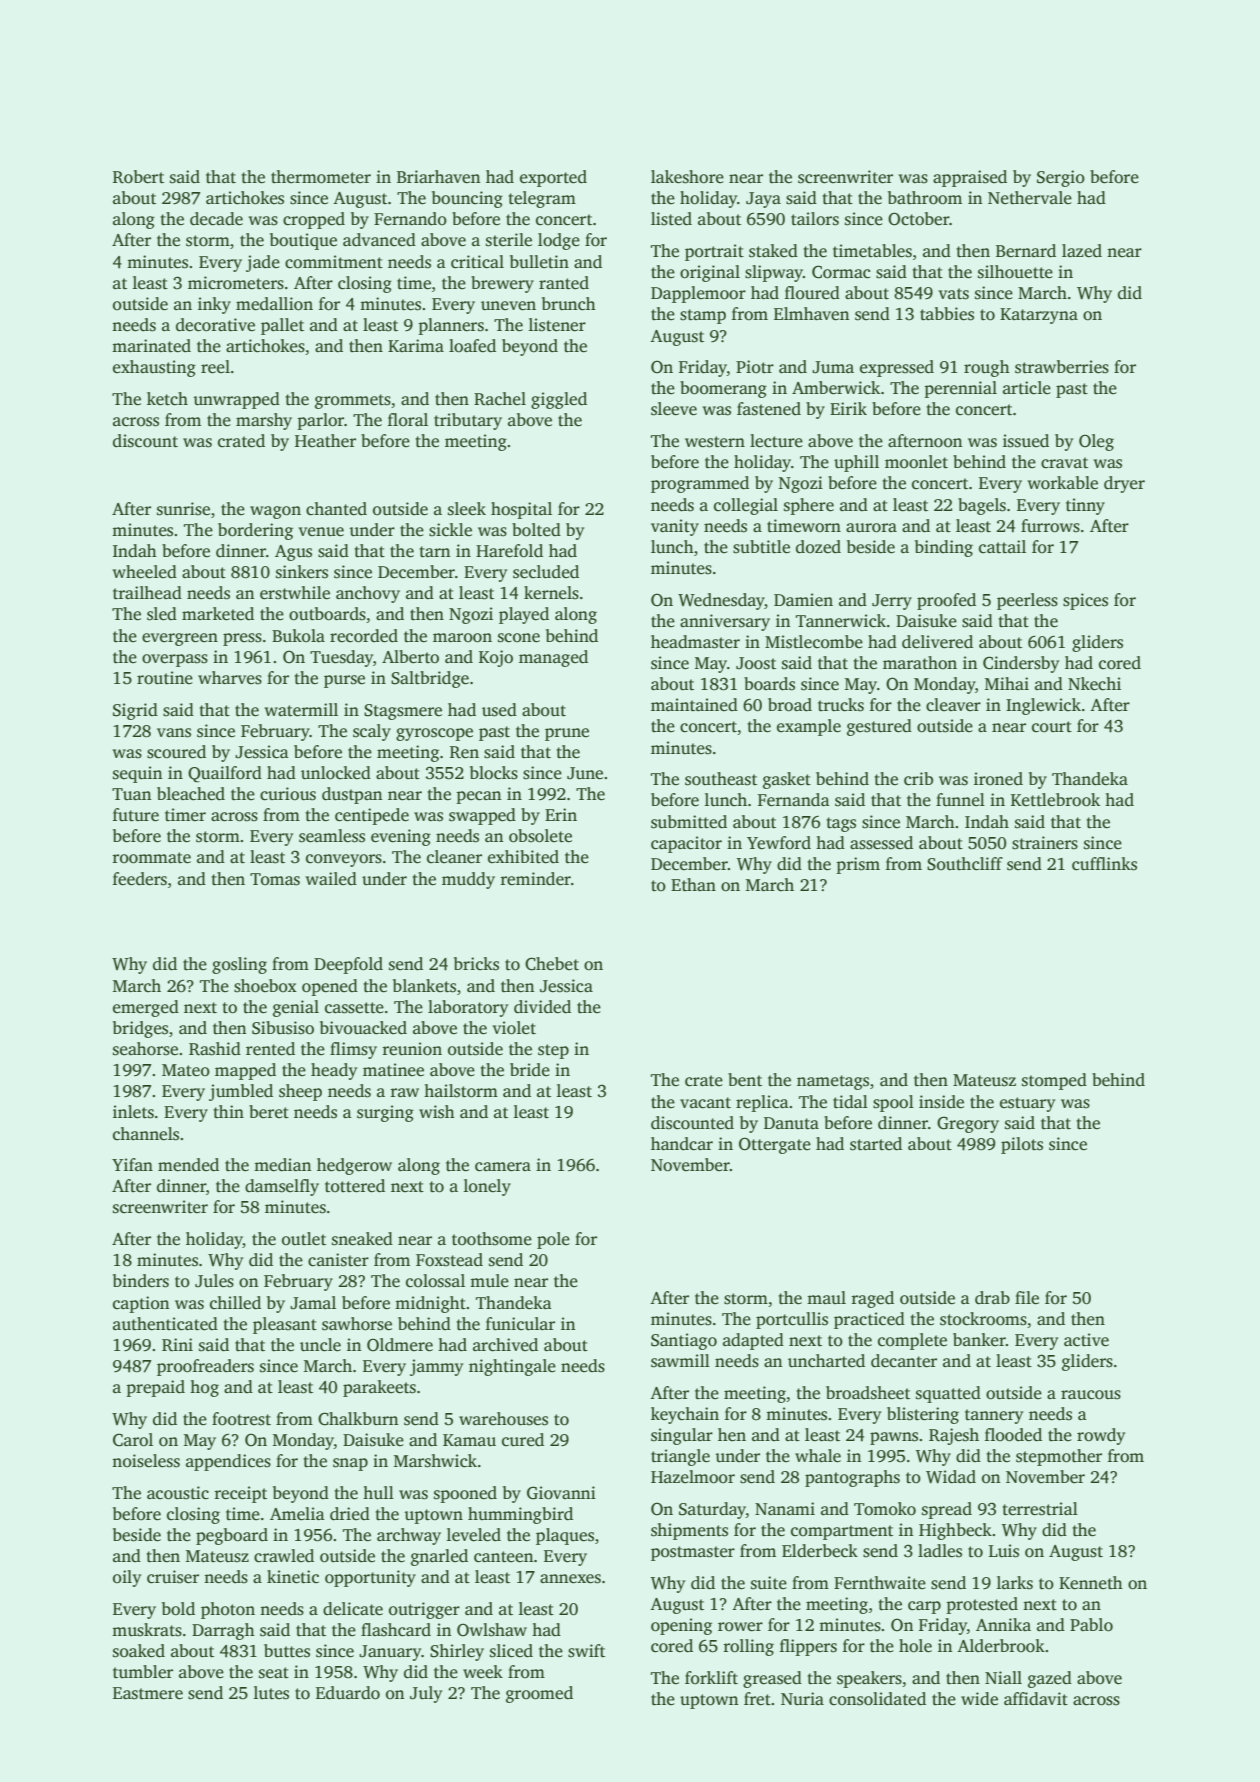 This screenshot has height=1782, width=1260. I want to click on cropped, so click(314, 220).
